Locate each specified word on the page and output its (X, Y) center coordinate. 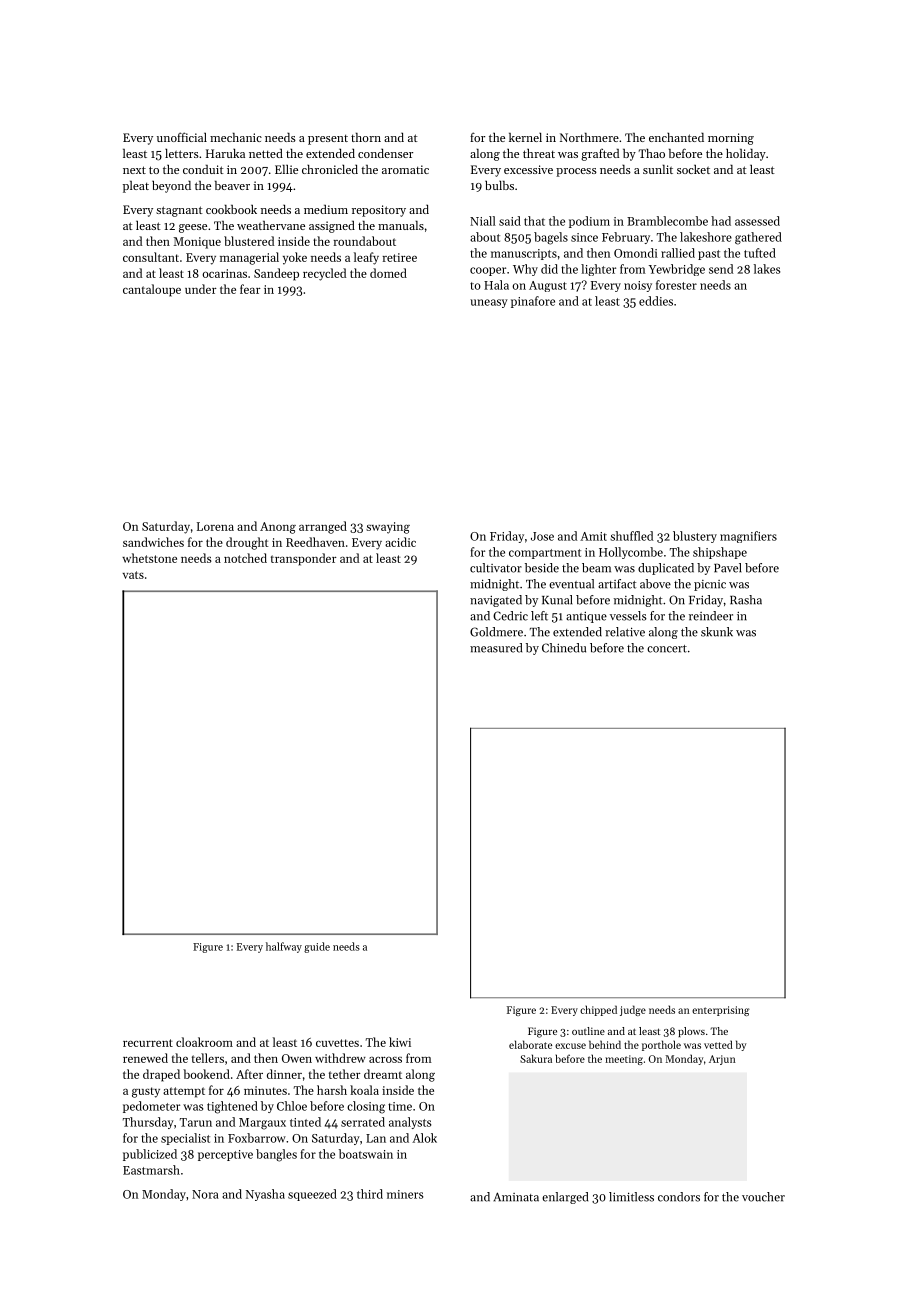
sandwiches (153, 542)
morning (731, 139)
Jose (542, 536)
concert (667, 649)
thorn (366, 137)
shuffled (631, 536)
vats (133, 575)
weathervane (271, 225)
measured (496, 648)
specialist (185, 1139)
